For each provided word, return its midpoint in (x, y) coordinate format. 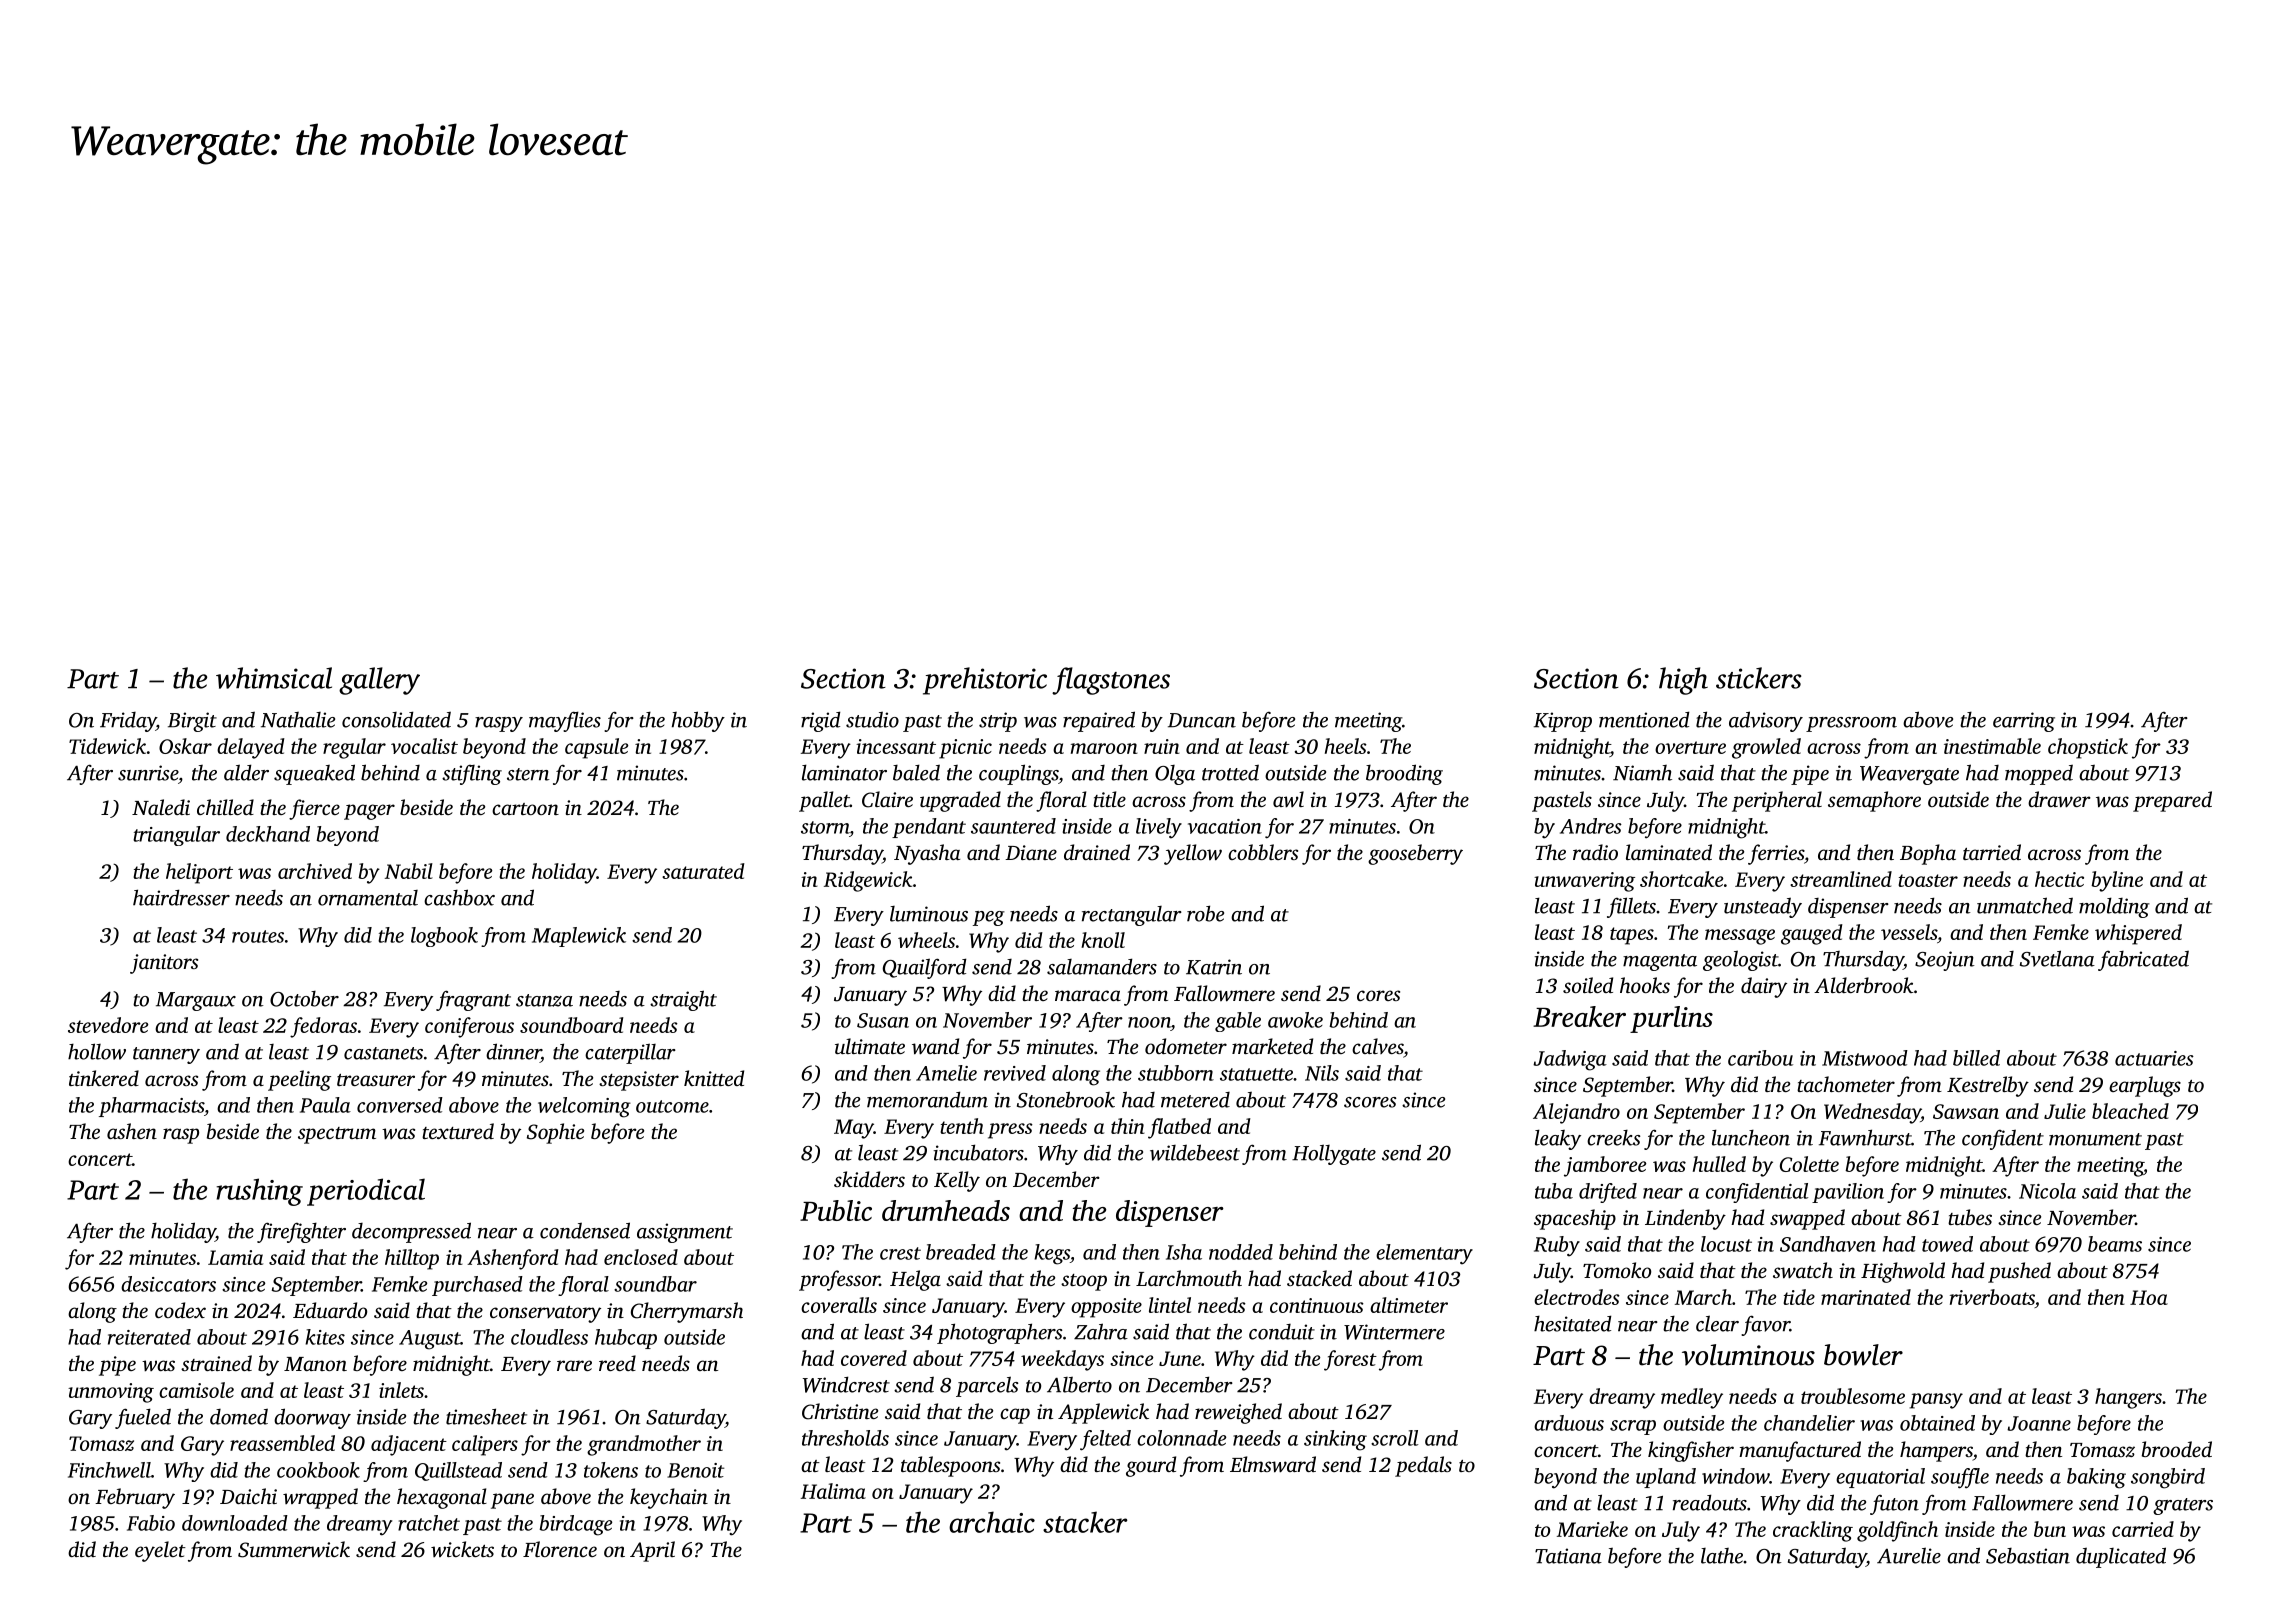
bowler (1863, 1355)
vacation (1225, 826)
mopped (2039, 774)
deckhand (268, 834)
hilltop (412, 1259)
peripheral (1777, 801)
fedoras (323, 1027)
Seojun (1945, 961)
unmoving (111, 1393)
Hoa (2149, 1297)
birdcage (575, 1525)
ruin (1162, 746)
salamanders (1102, 966)
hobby (698, 721)
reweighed (1238, 1413)
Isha (1184, 1252)
